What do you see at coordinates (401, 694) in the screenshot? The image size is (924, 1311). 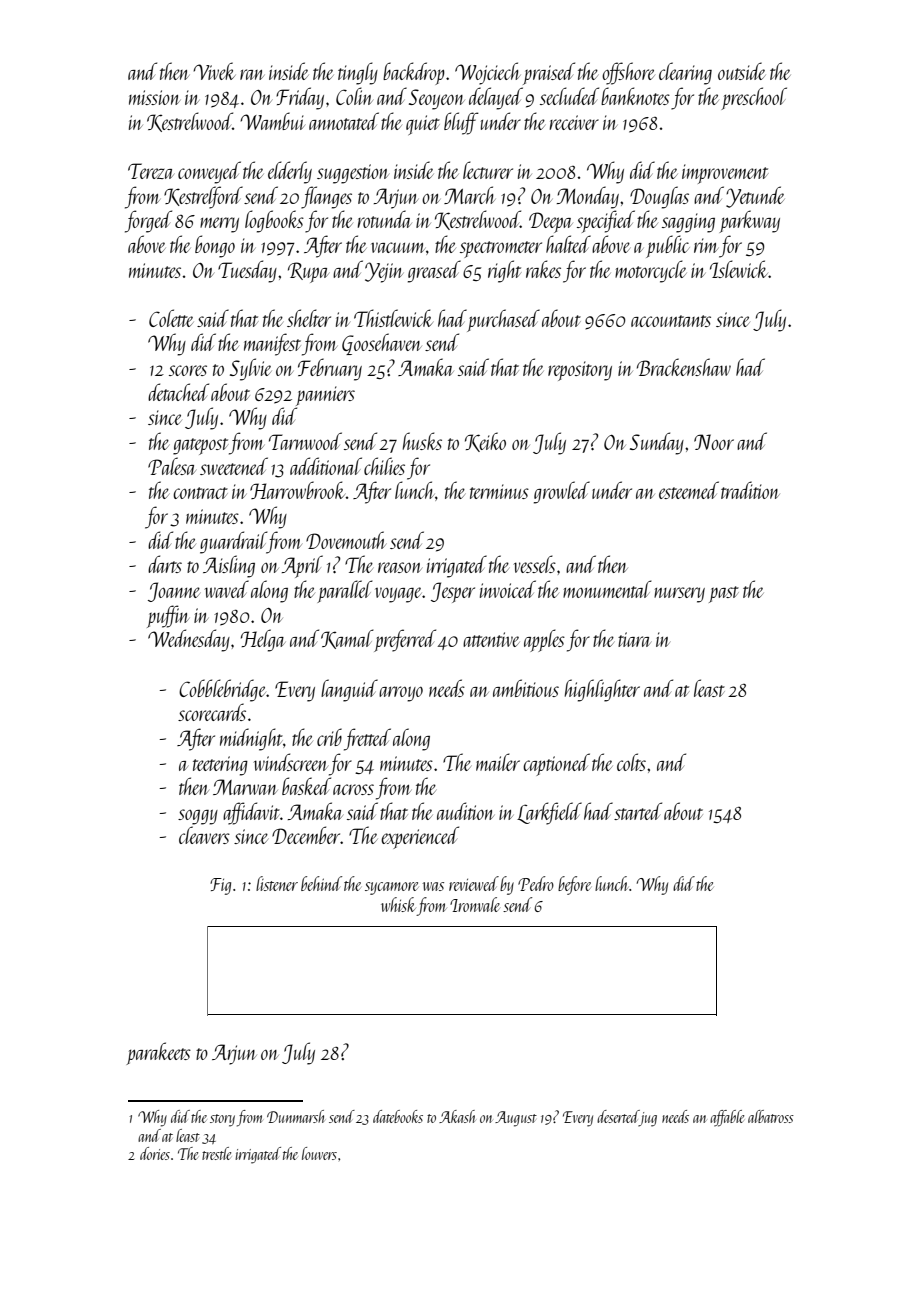 I see `arroyo` at bounding box center [401, 694].
